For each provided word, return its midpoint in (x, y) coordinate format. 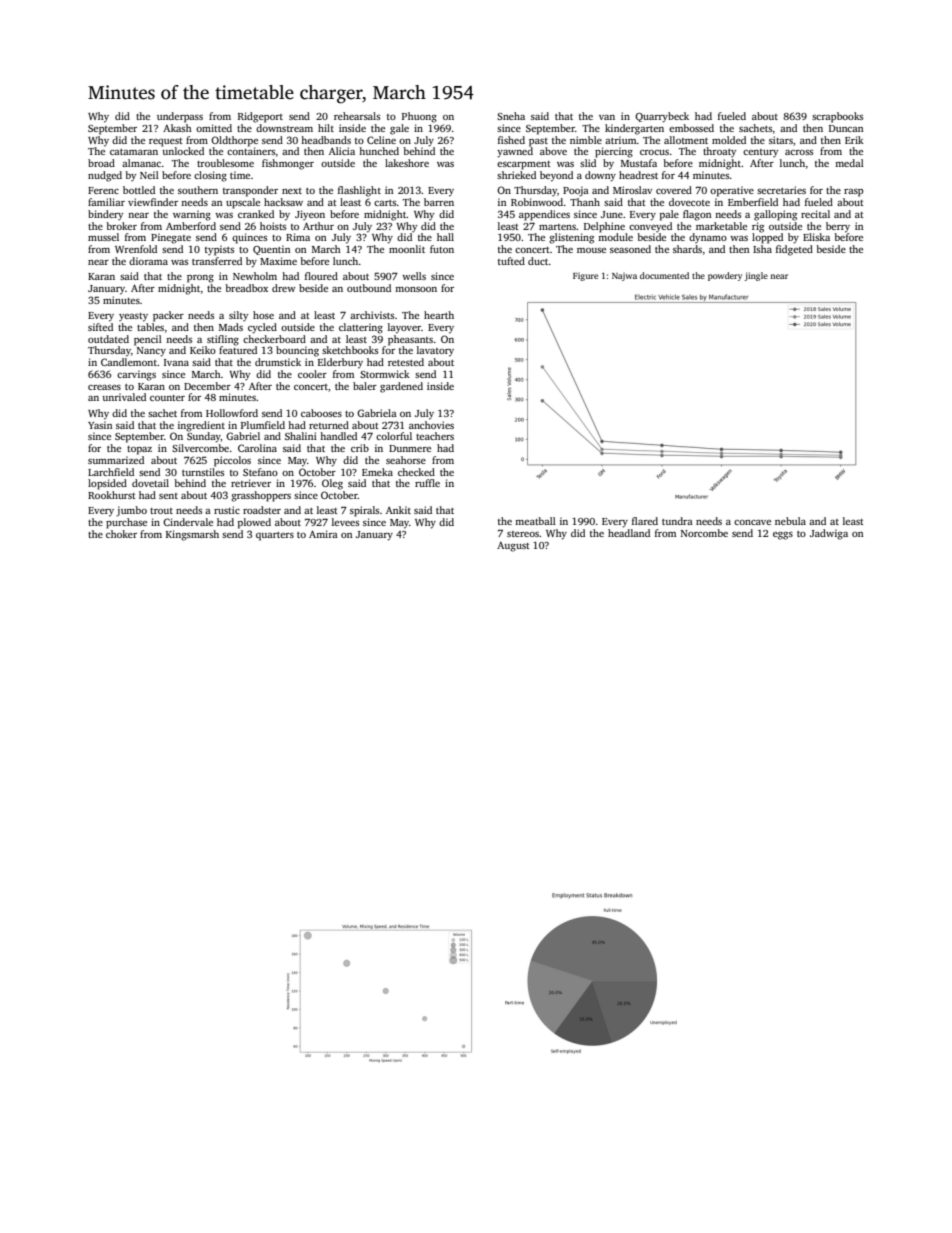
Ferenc (103, 190)
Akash (177, 128)
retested (406, 362)
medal (849, 163)
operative (732, 191)
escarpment (524, 165)
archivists (372, 315)
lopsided (107, 484)
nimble (586, 140)
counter (167, 398)
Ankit (398, 510)
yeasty (133, 317)
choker (121, 534)
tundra (677, 521)
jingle (756, 276)
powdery (725, 276)
